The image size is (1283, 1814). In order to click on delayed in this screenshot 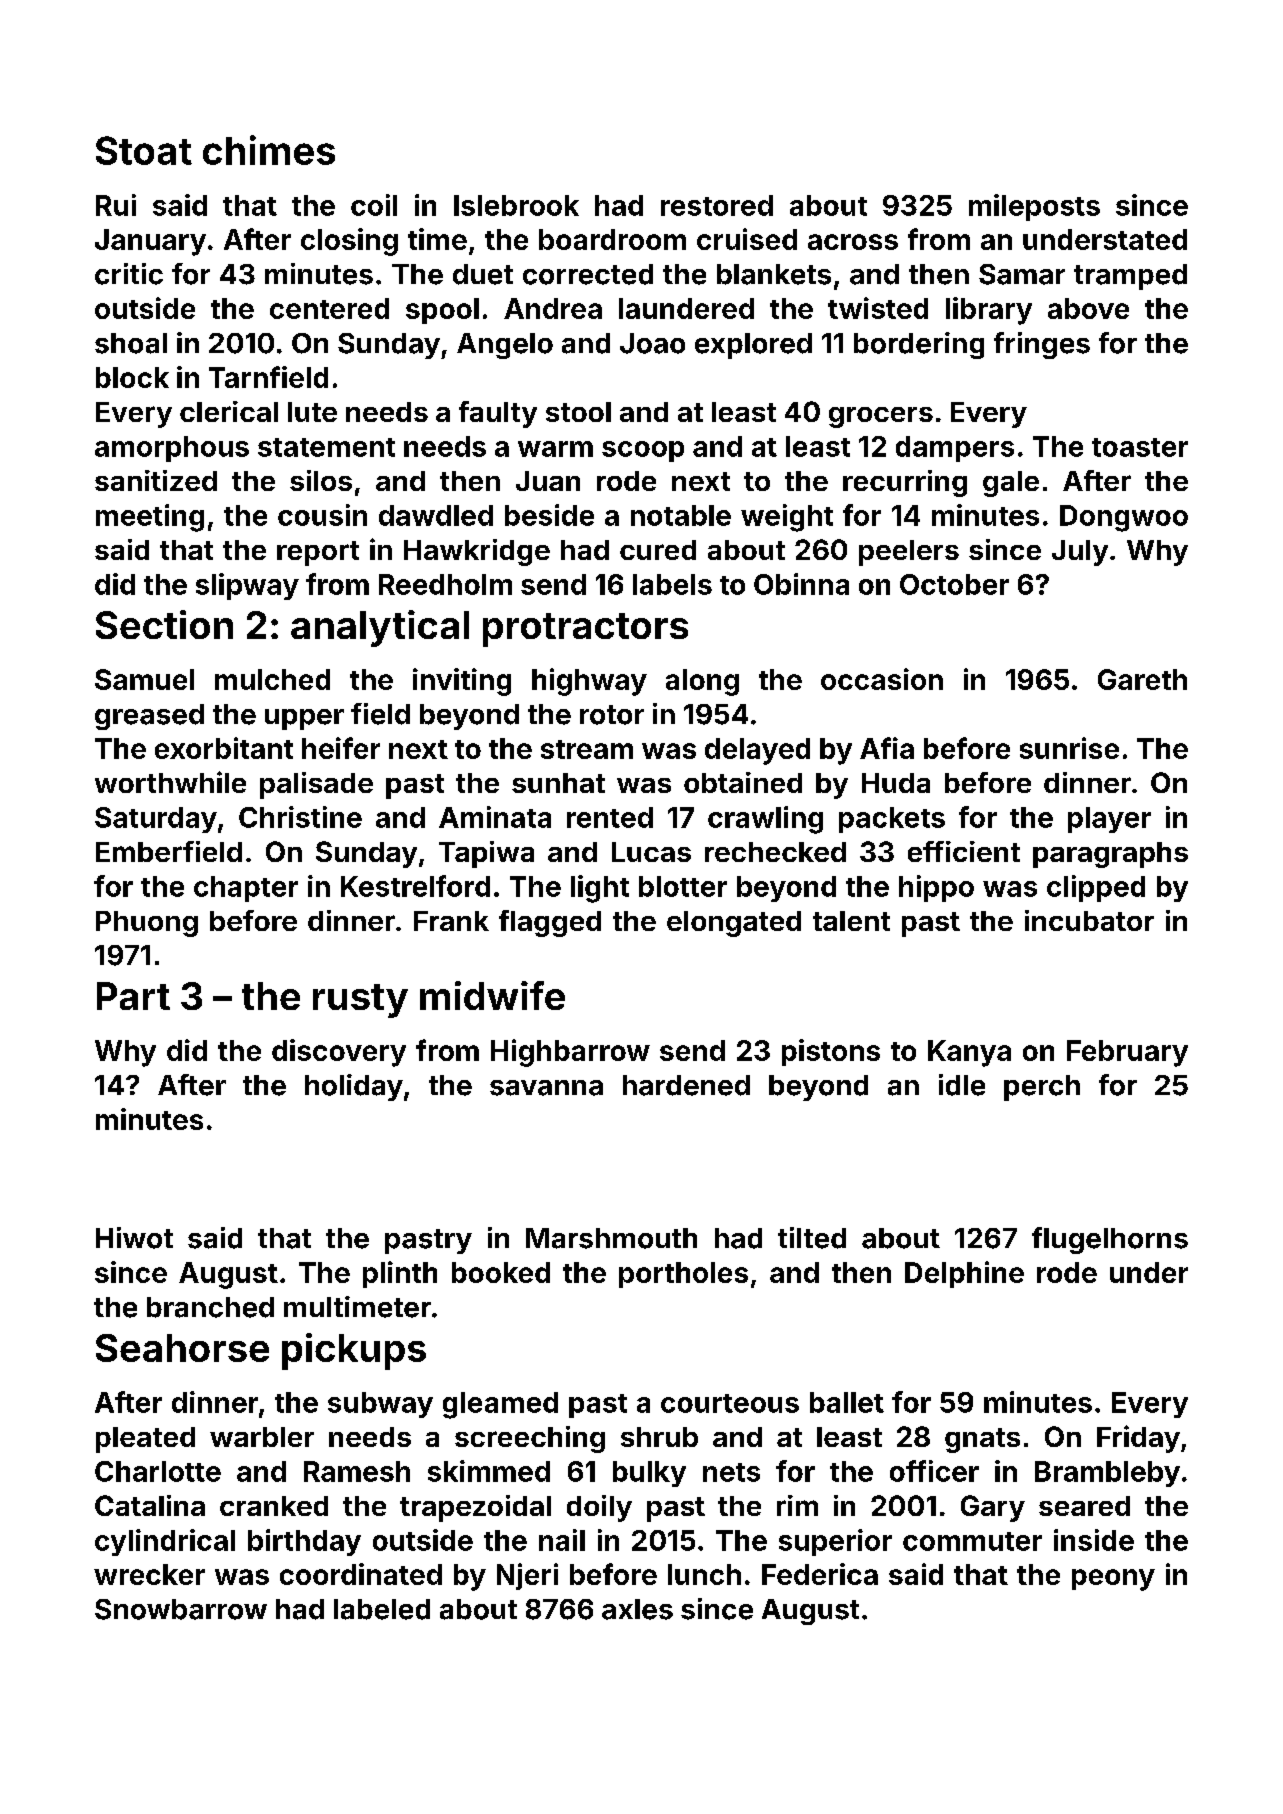, I will do `click(757, 751)`.
